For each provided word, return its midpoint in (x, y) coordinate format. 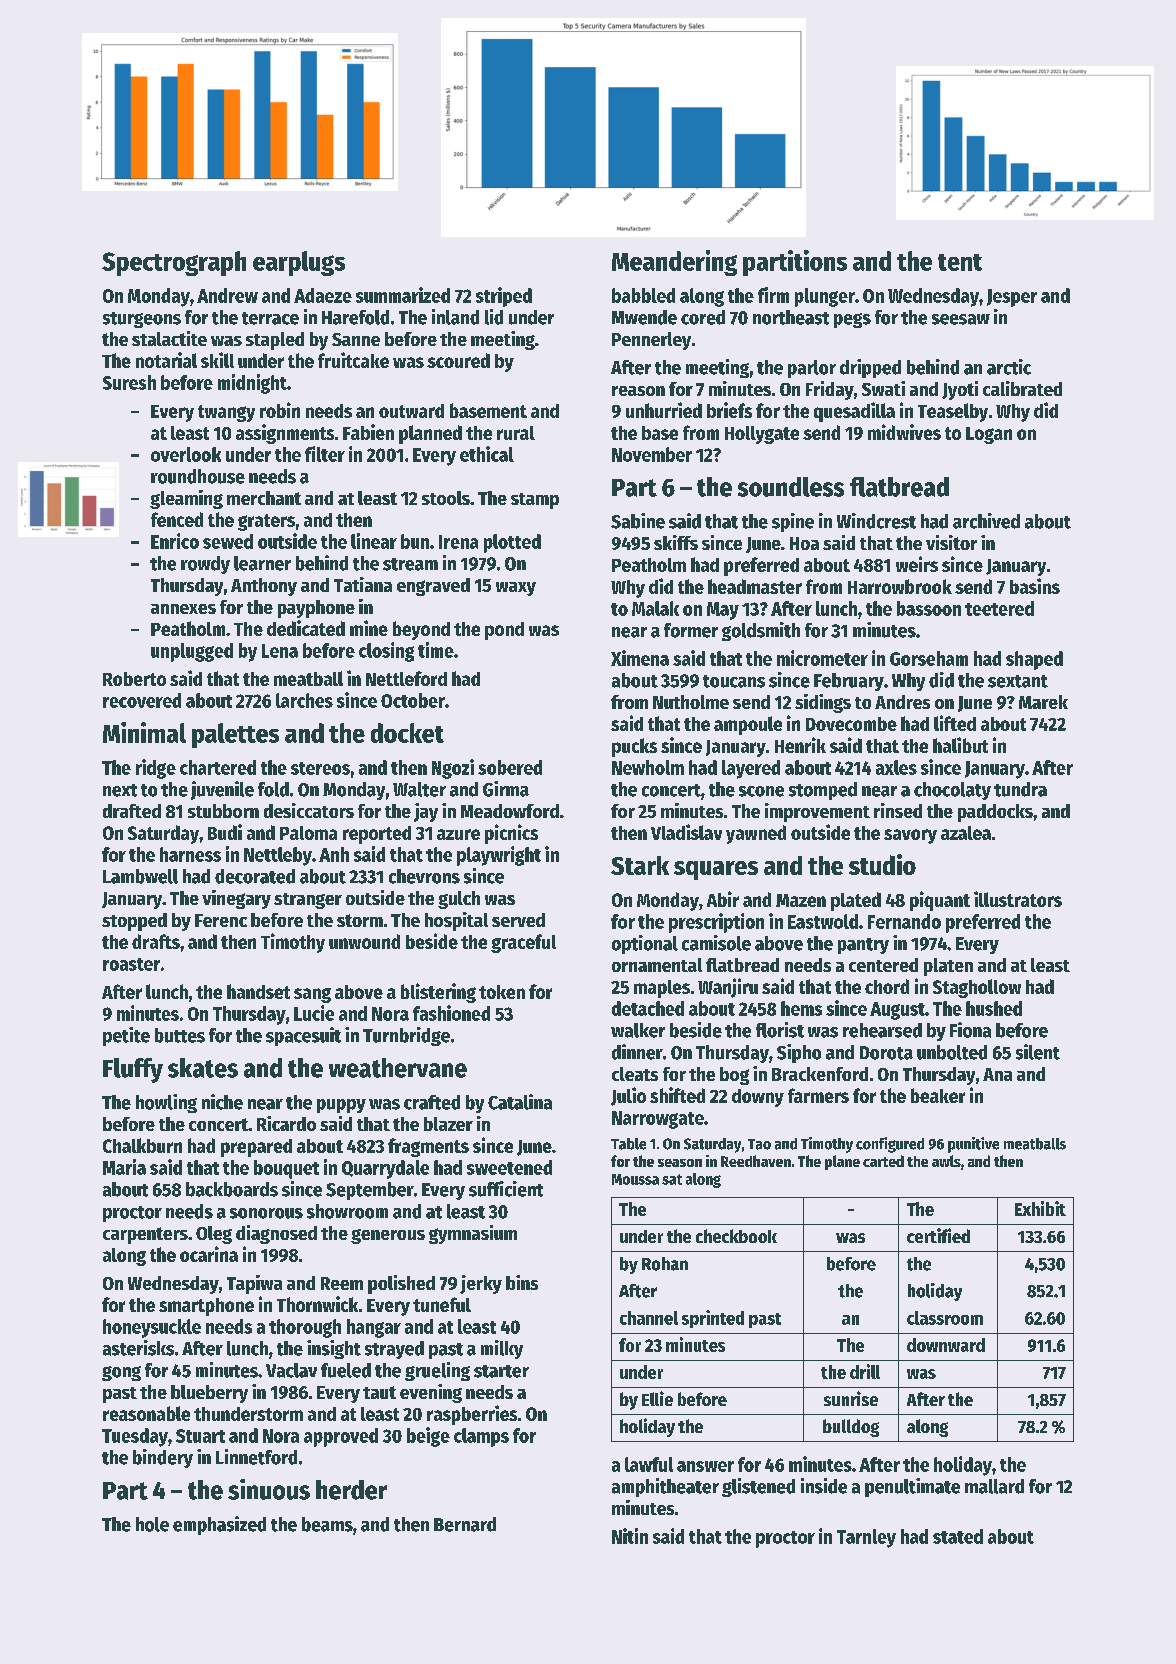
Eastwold (823, 921)
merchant (264, 498)
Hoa (804, 543)
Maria (124, 1167)
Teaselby (953, 412)
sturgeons (142, 320)
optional (645, 944)
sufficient (506, 1189)
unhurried (664, 410)
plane (842, 1162)
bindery (163, 1458)
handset (258, 991)
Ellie (657, 1398)
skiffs (676, 542)
